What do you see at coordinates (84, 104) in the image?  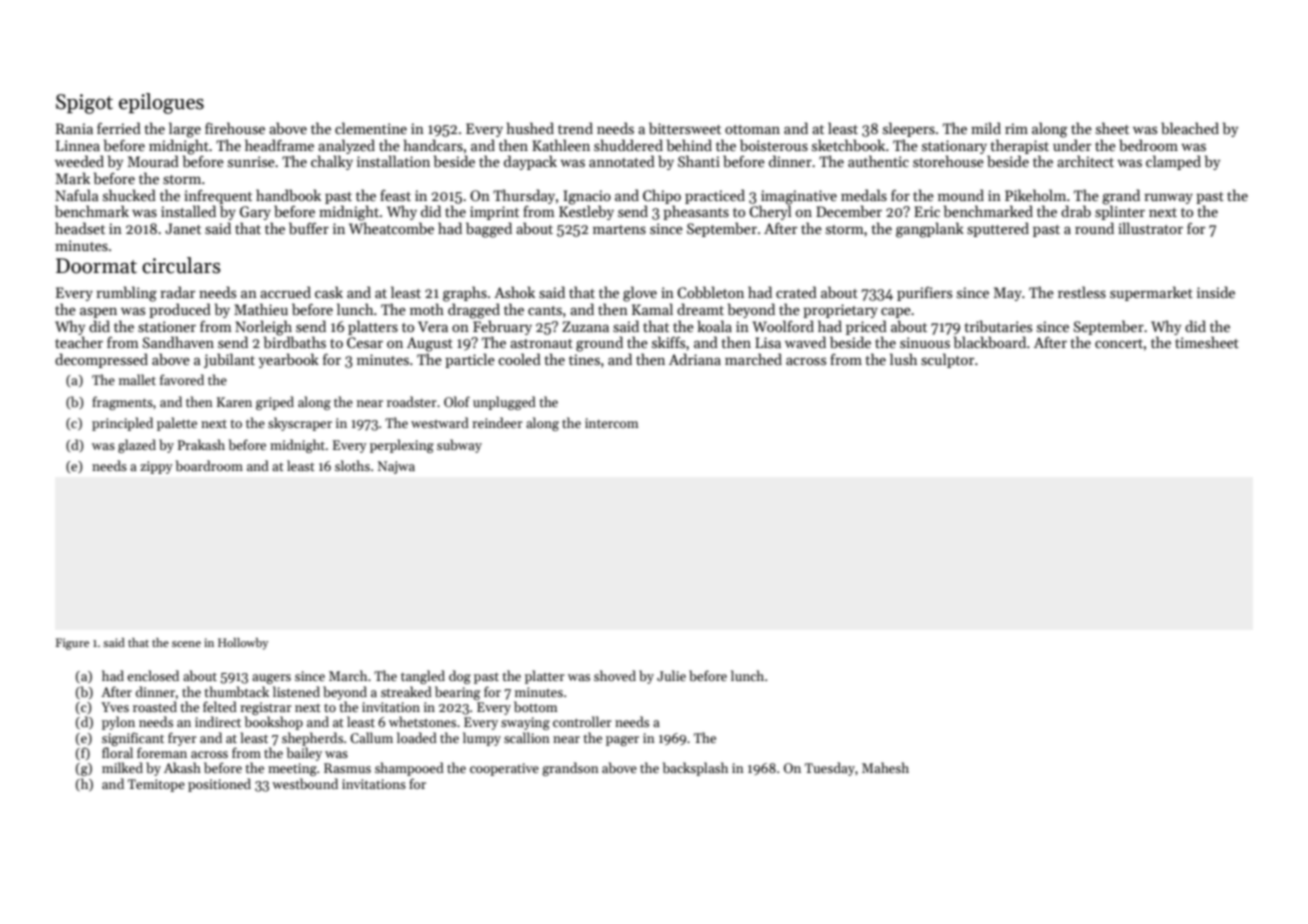 I see `Spigot` at bounding box center [84, 104].
